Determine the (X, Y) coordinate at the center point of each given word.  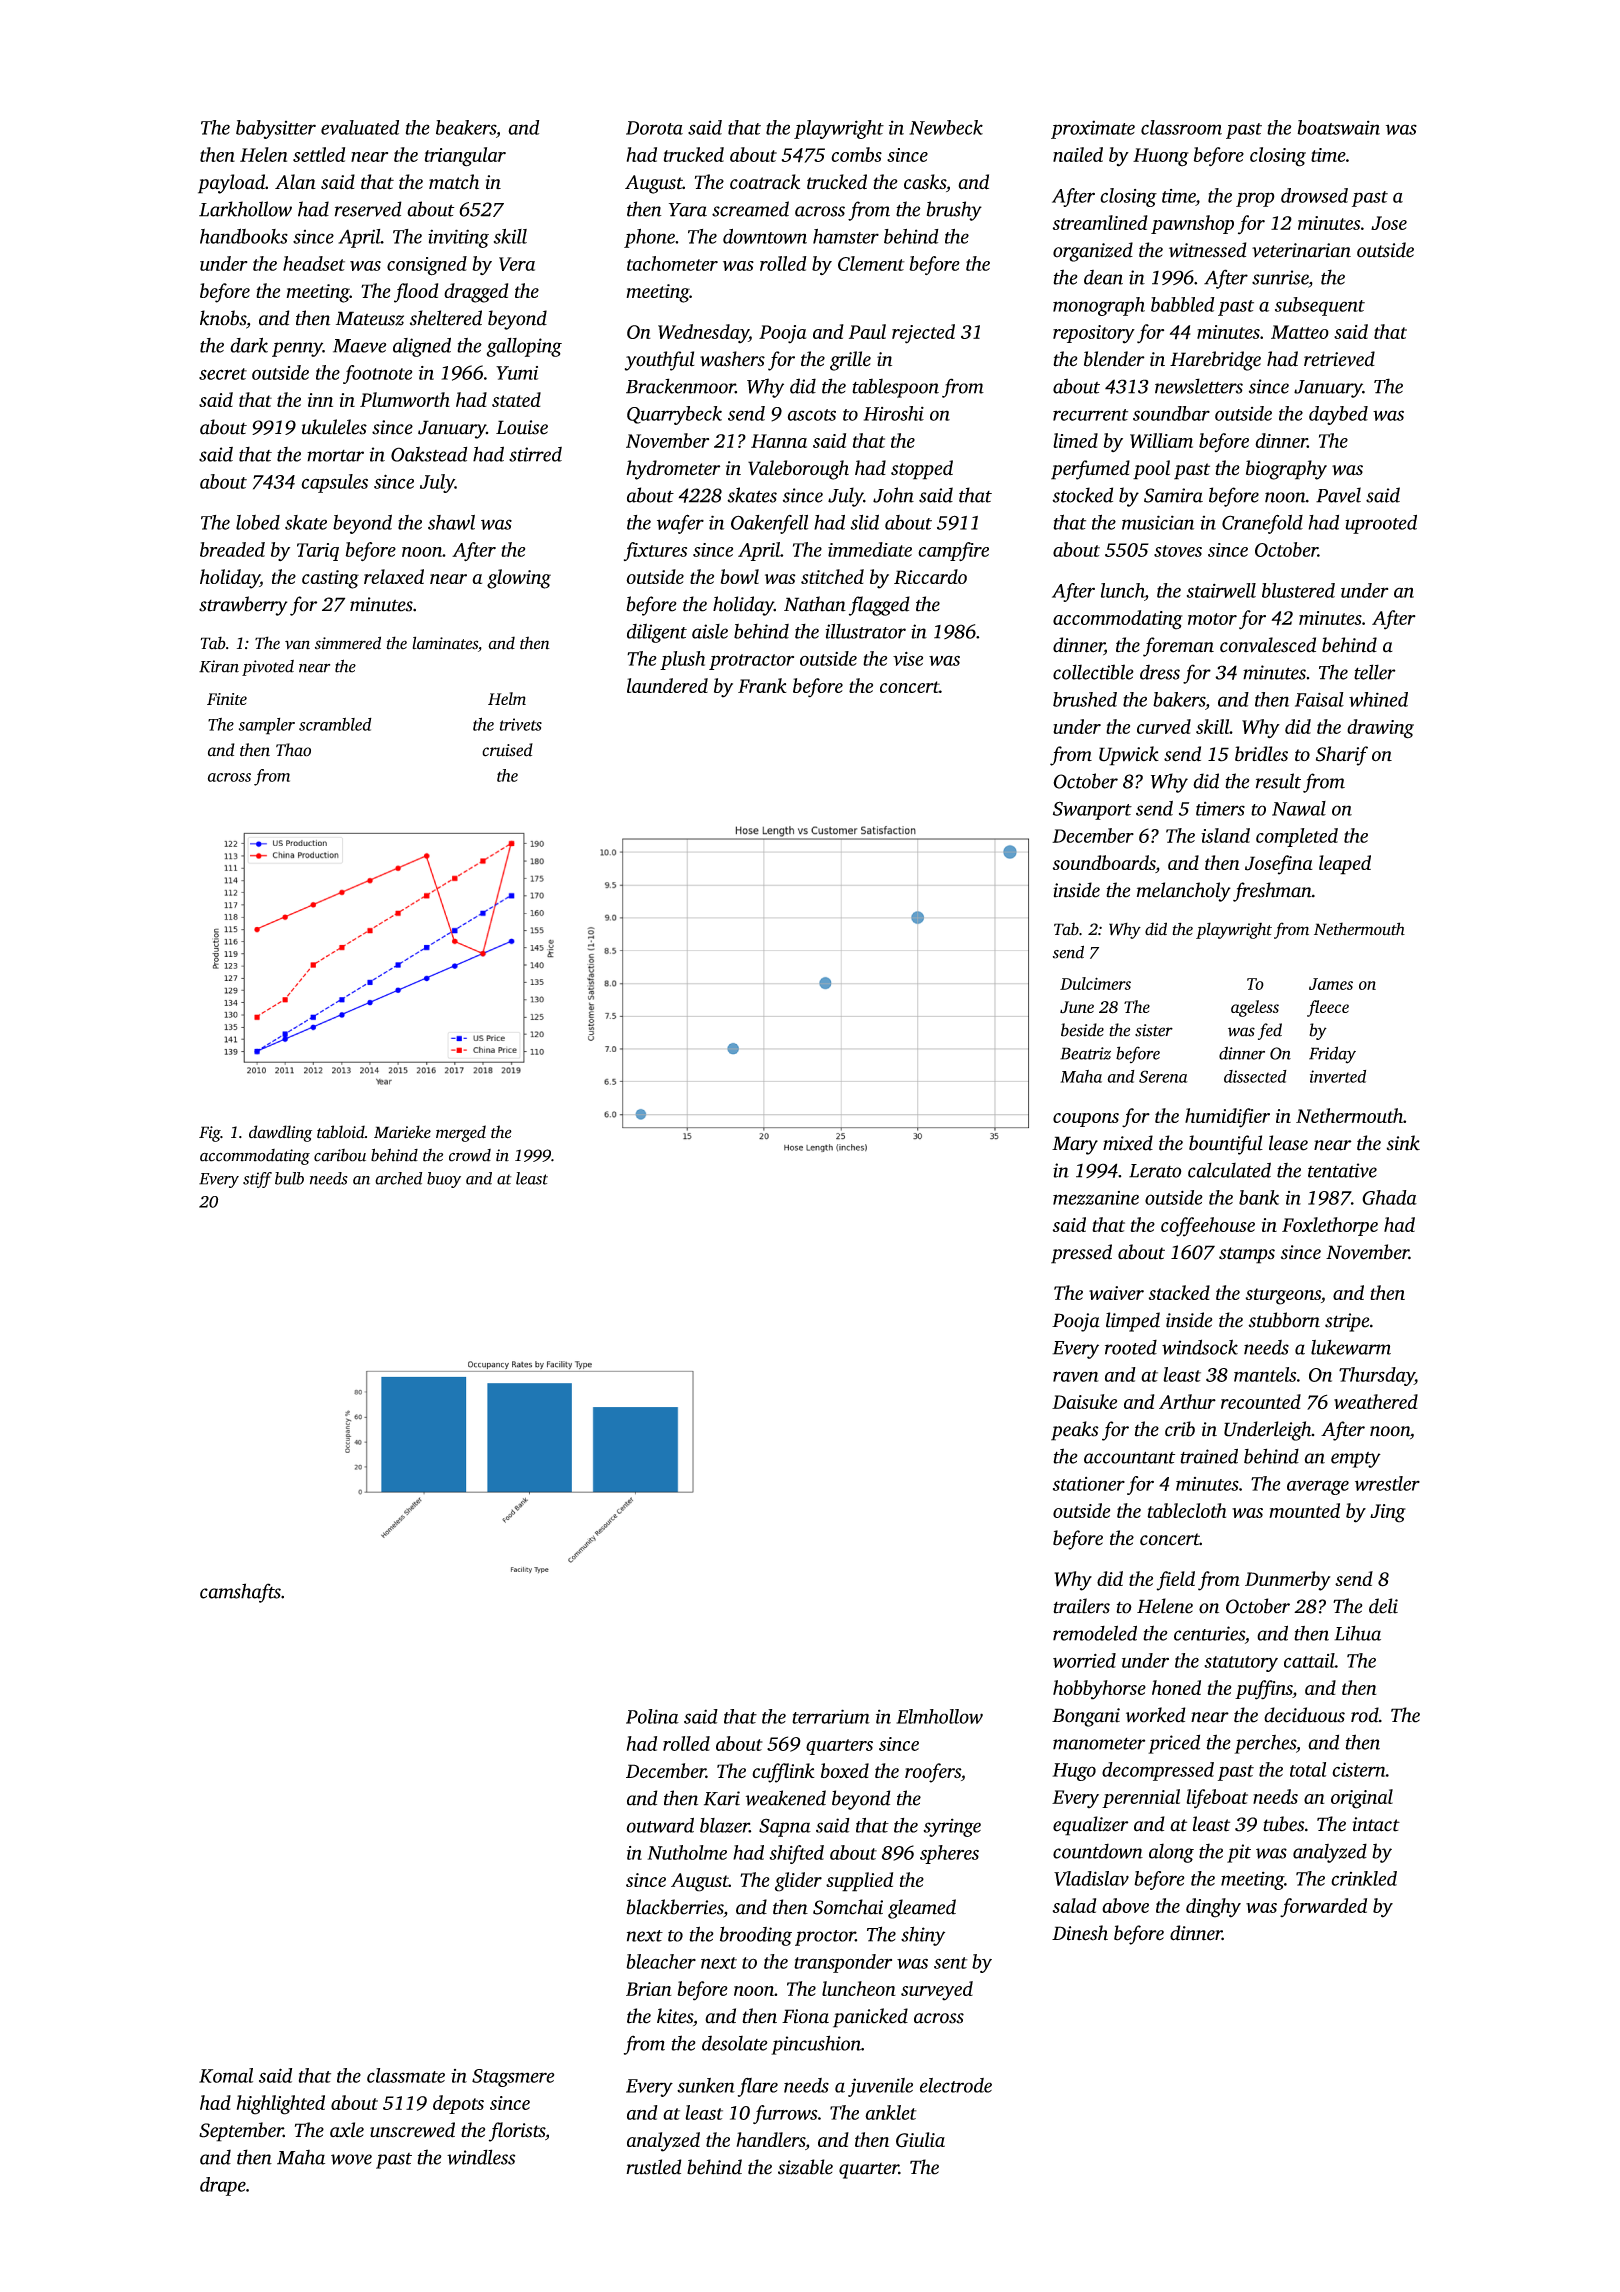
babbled (1183, 304)
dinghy (1213, 1908)
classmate (406, 2075)
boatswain (1338, 127)
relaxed (394, 576)
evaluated (360, 127)
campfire (953, 551)
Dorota (654, 128)
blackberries (674, 1907)
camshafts (240, 1593)
